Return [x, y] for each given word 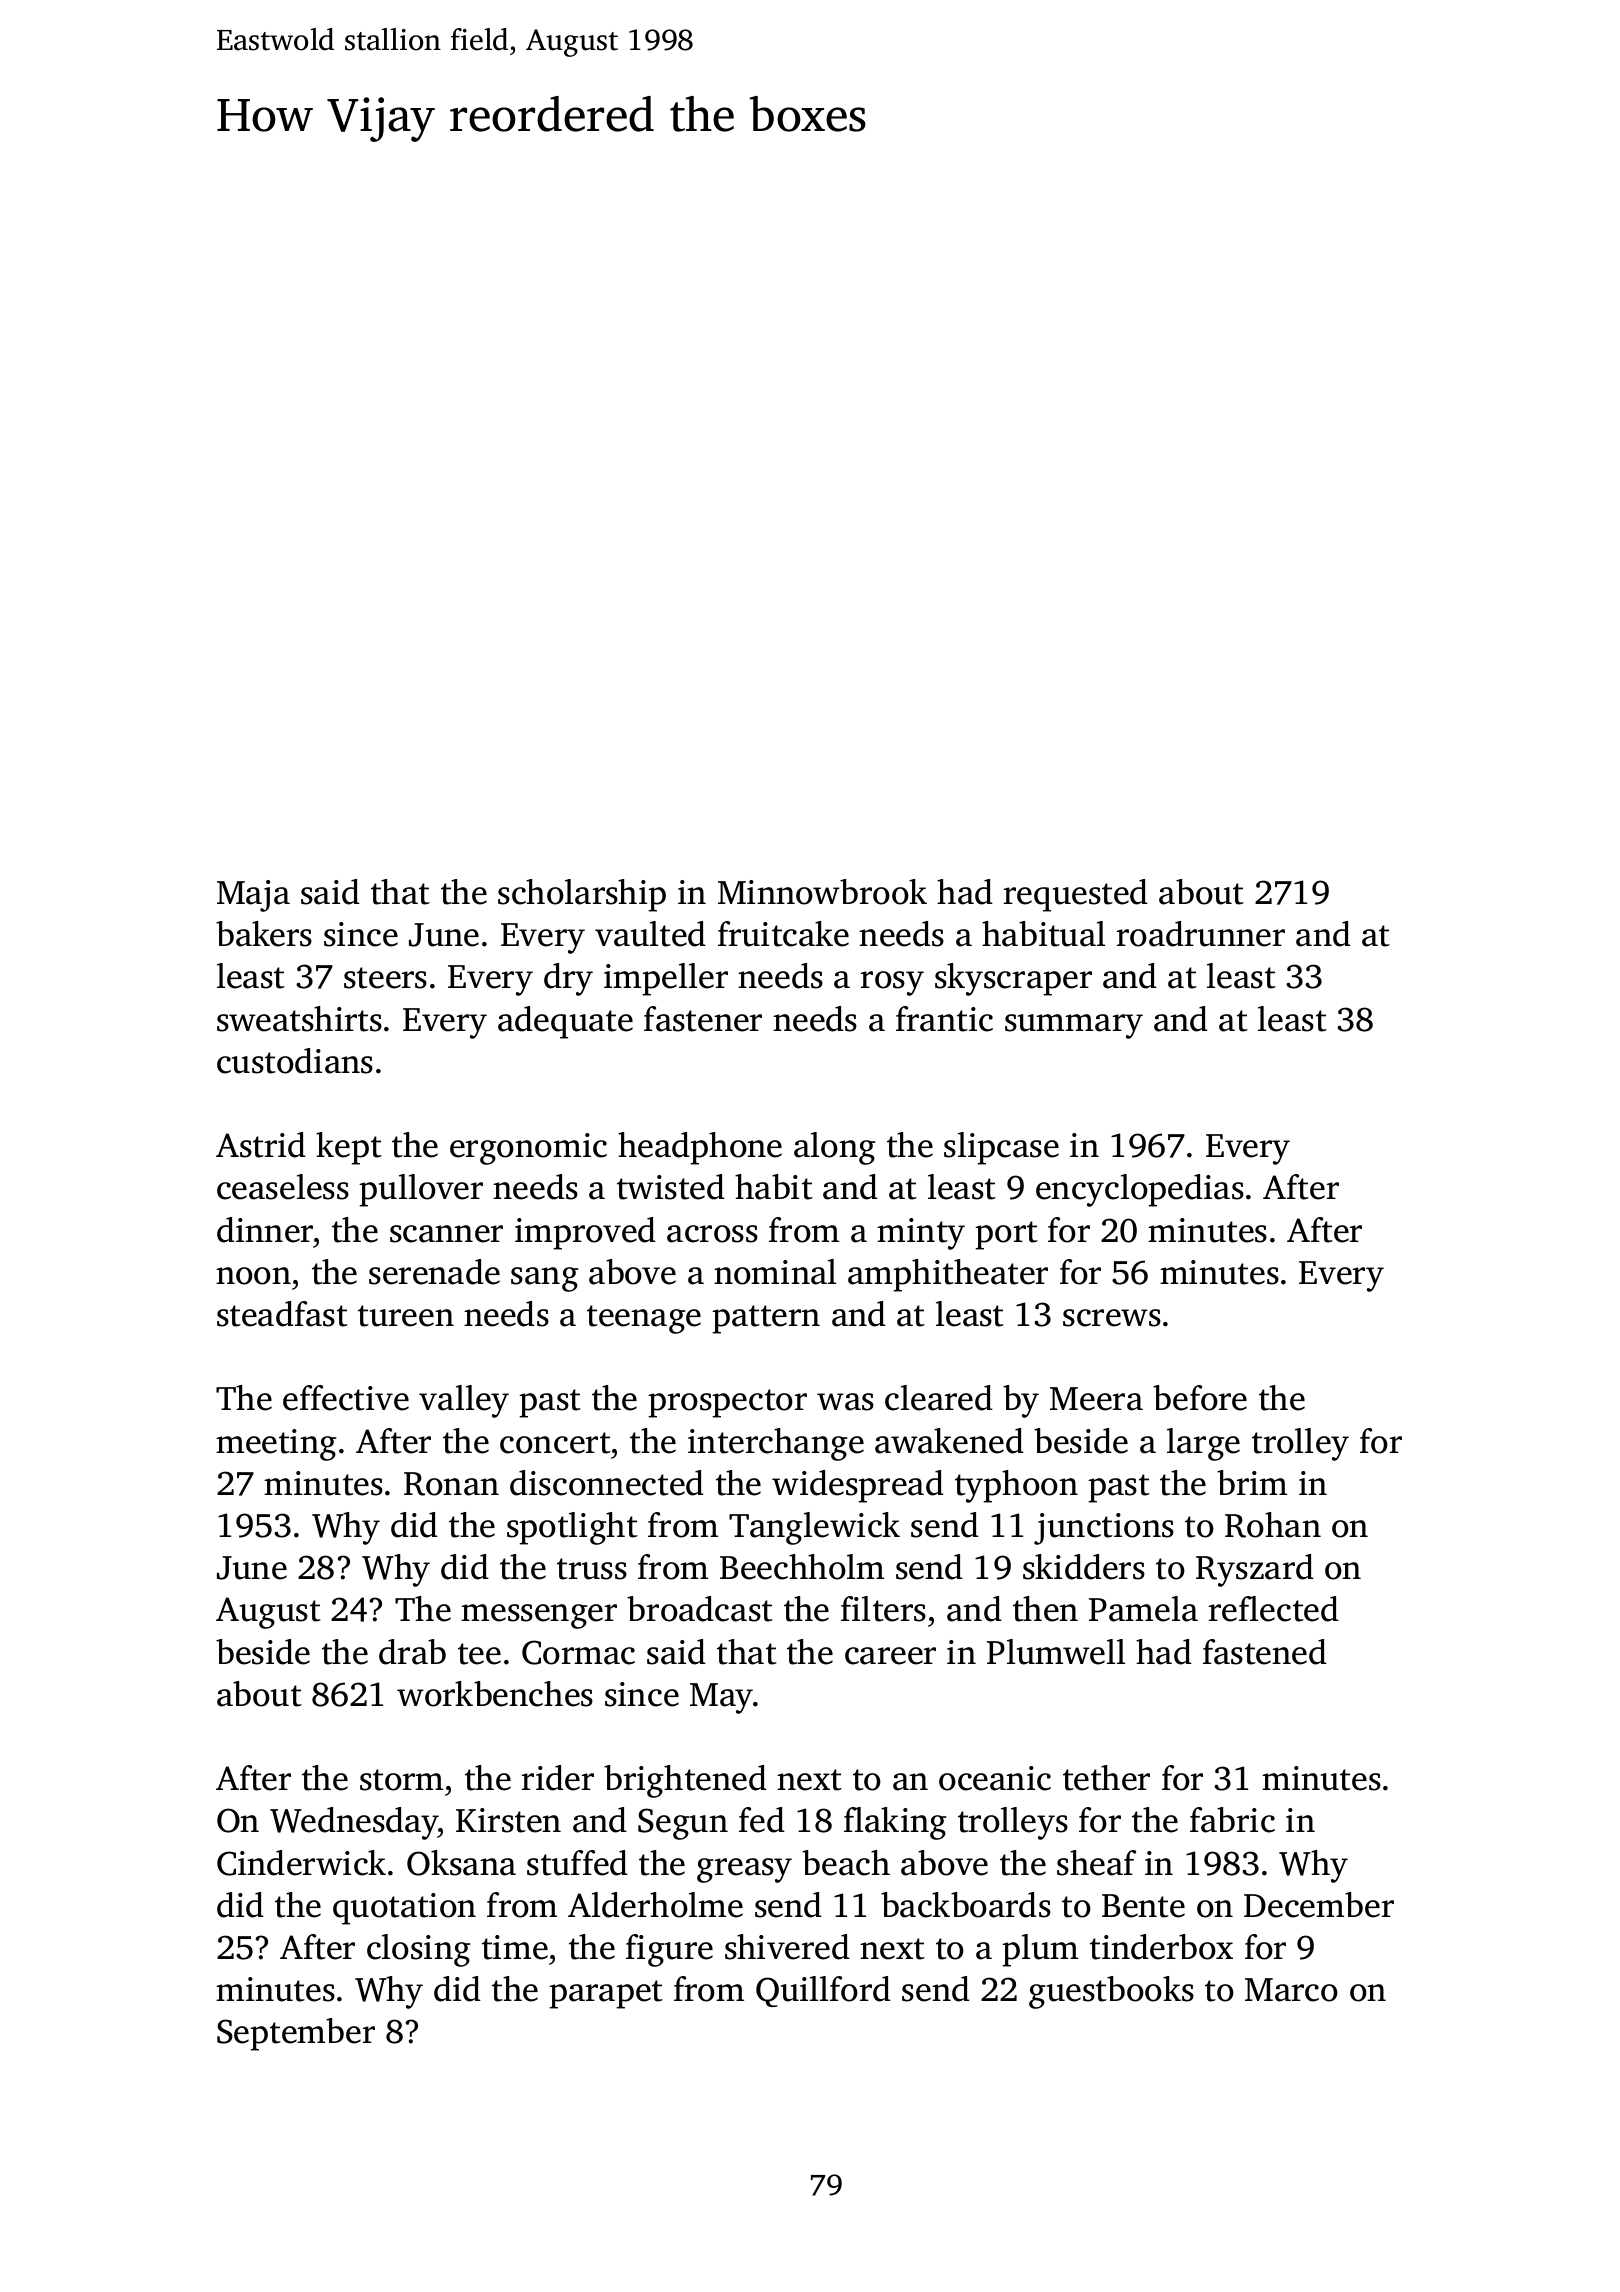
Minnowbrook [822, 892]
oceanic [995, 1778]
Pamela [1143, 1609]
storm [401, 1780]
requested [1076, 895]
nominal [775, 1272]
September [296, 2034]
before [1200, 1398]
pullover [421, 1190]
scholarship [582, 895]
